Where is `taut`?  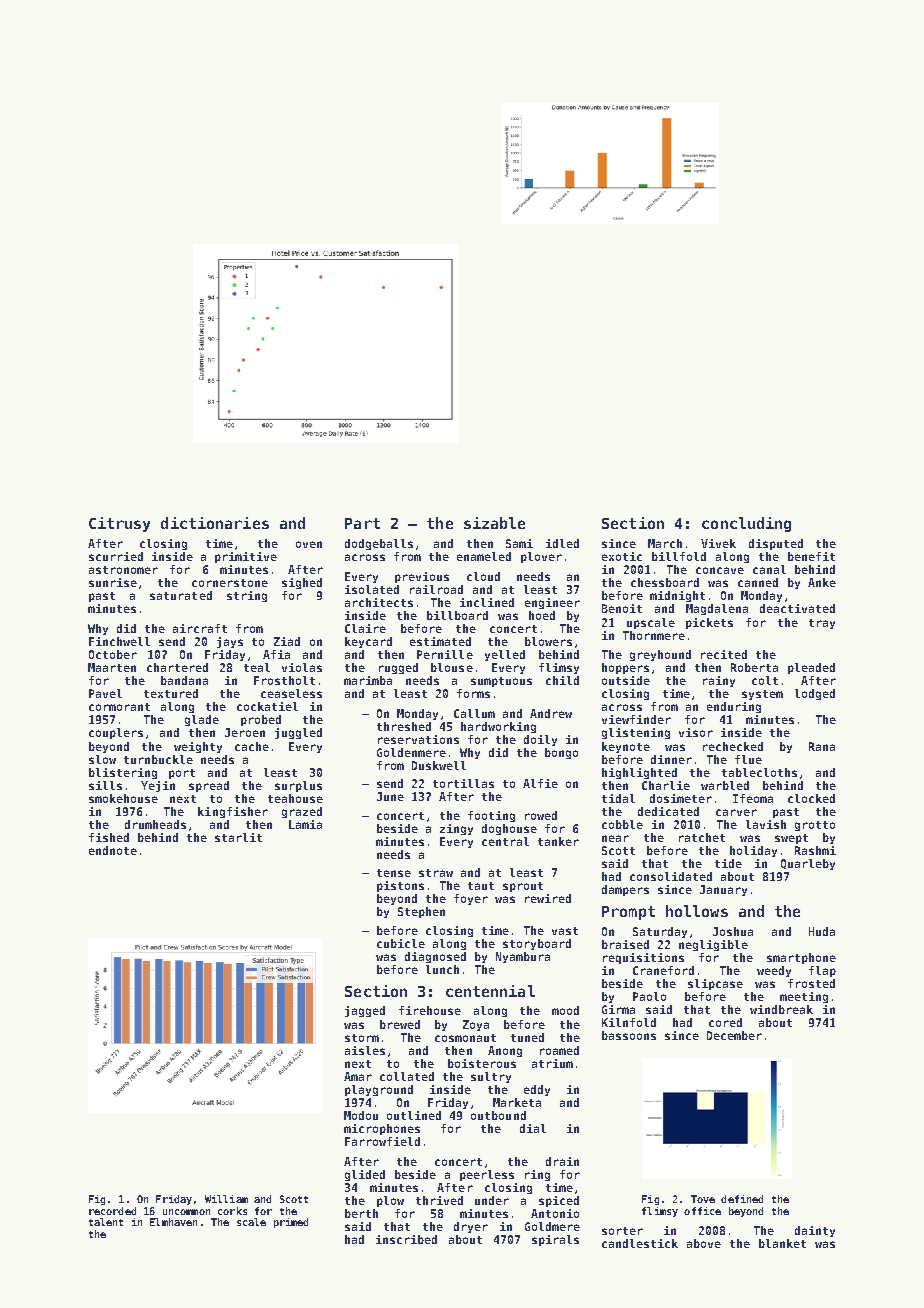 taut is located at coordinates (481, 886).
